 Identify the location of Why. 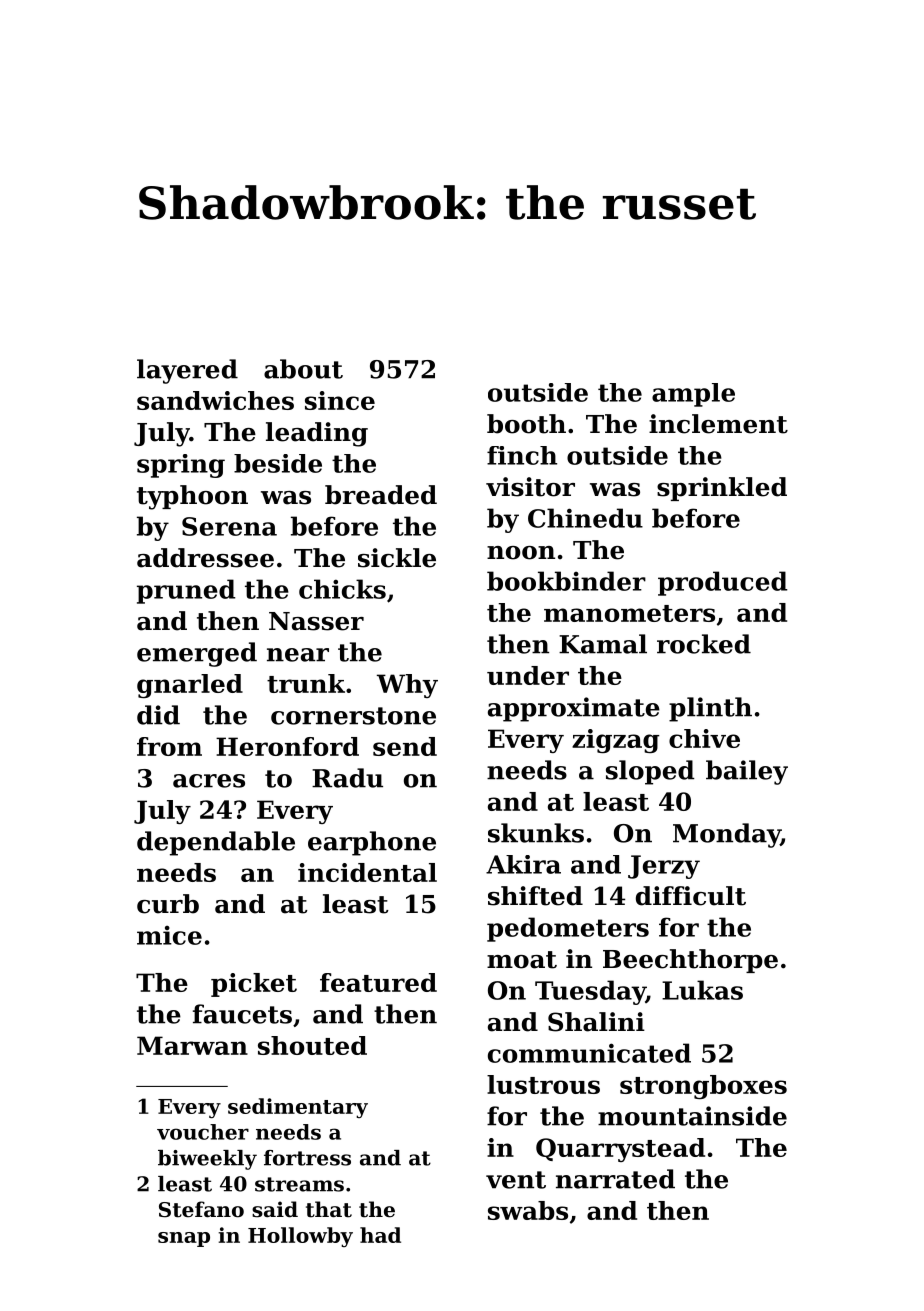
(407, 686).
